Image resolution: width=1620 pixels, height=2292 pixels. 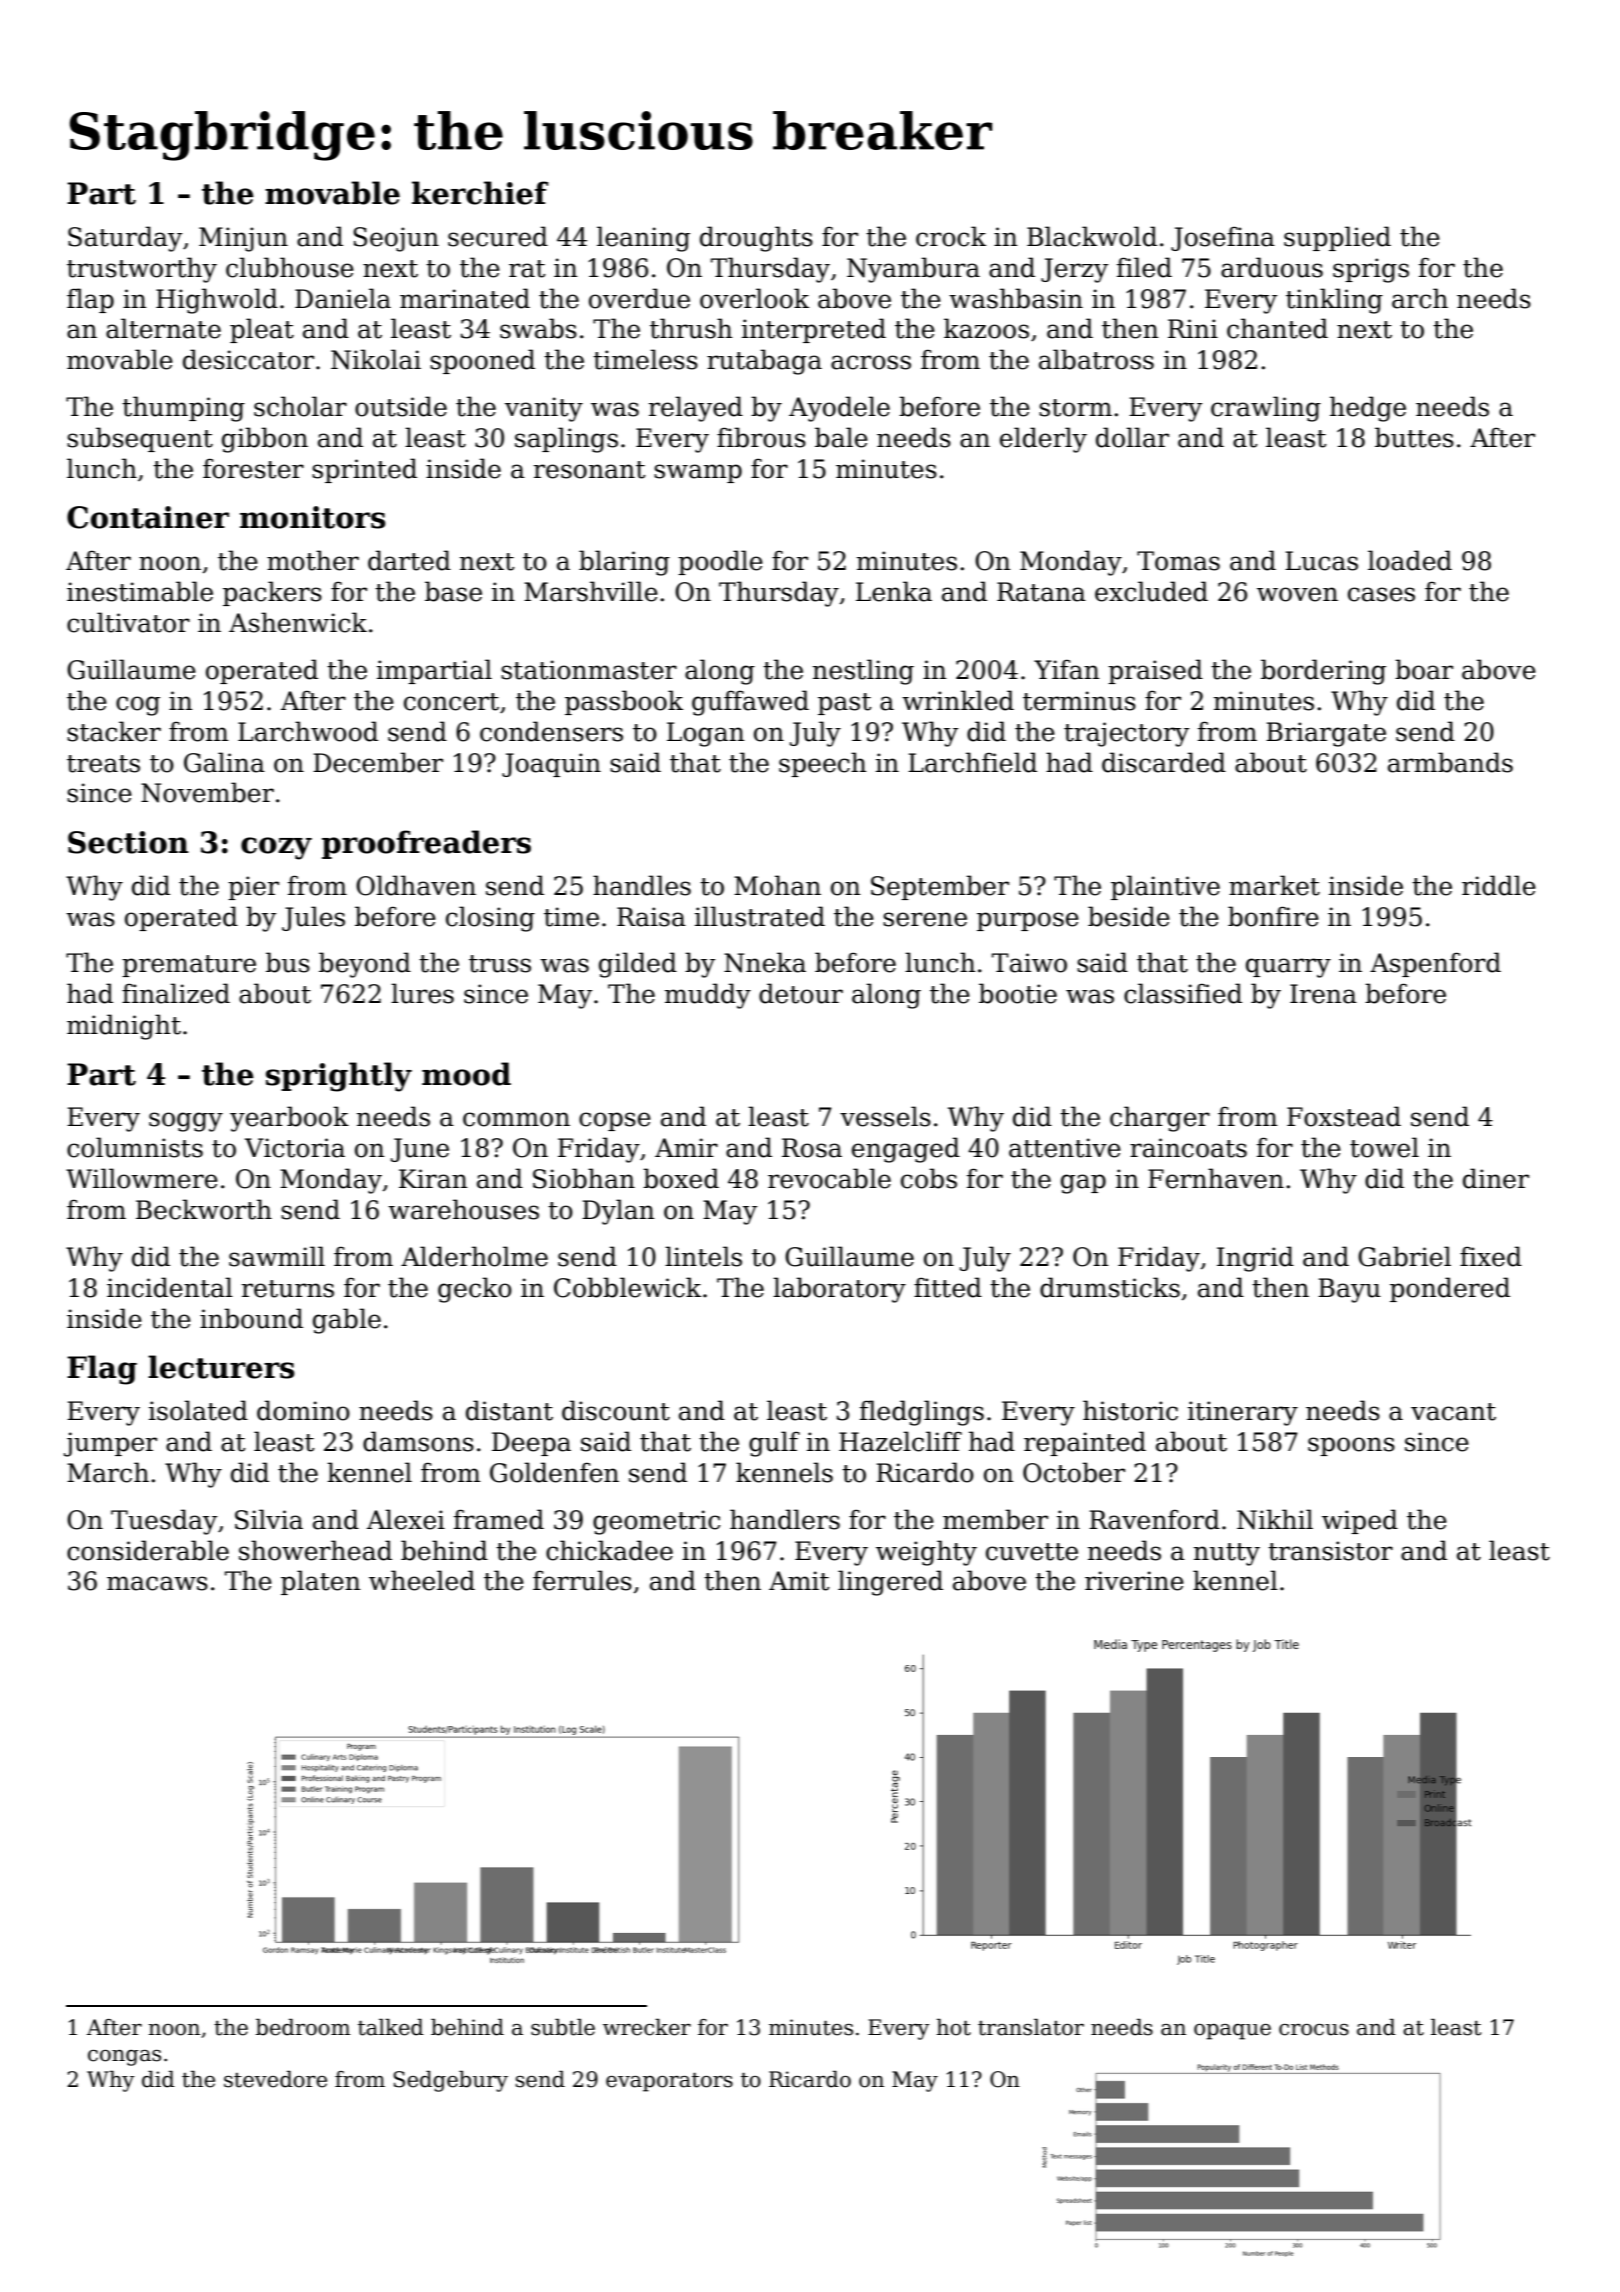 I want to click on Amit, so click(x=799, y=1581).
